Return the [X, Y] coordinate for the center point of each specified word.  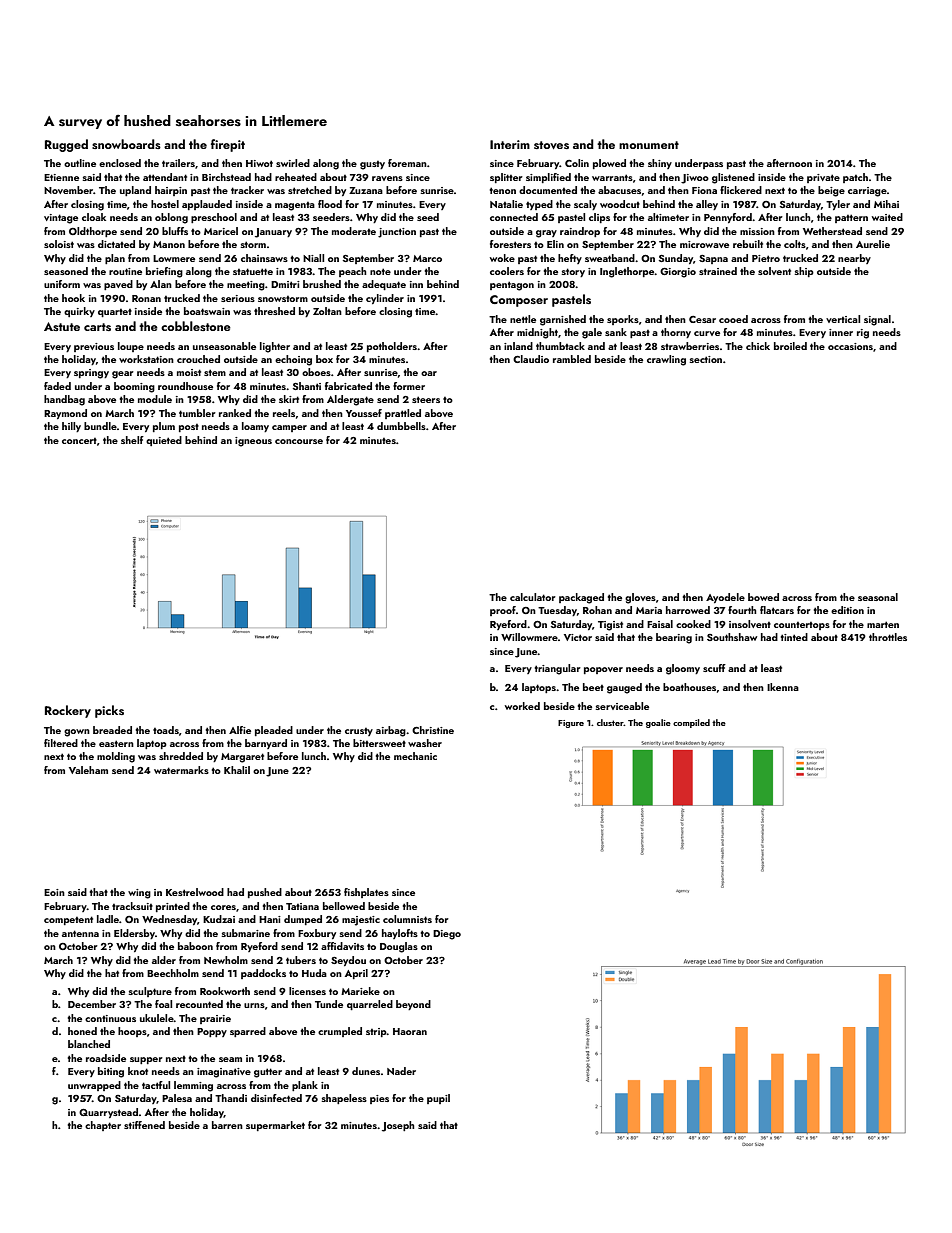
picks [109, 711]
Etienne [61, 177]
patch [855, 178]
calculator [533, 597]
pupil [438, 1099]
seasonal [878, 597]
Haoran [410, 1031]
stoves [551, 145]
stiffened [144, 1125]
